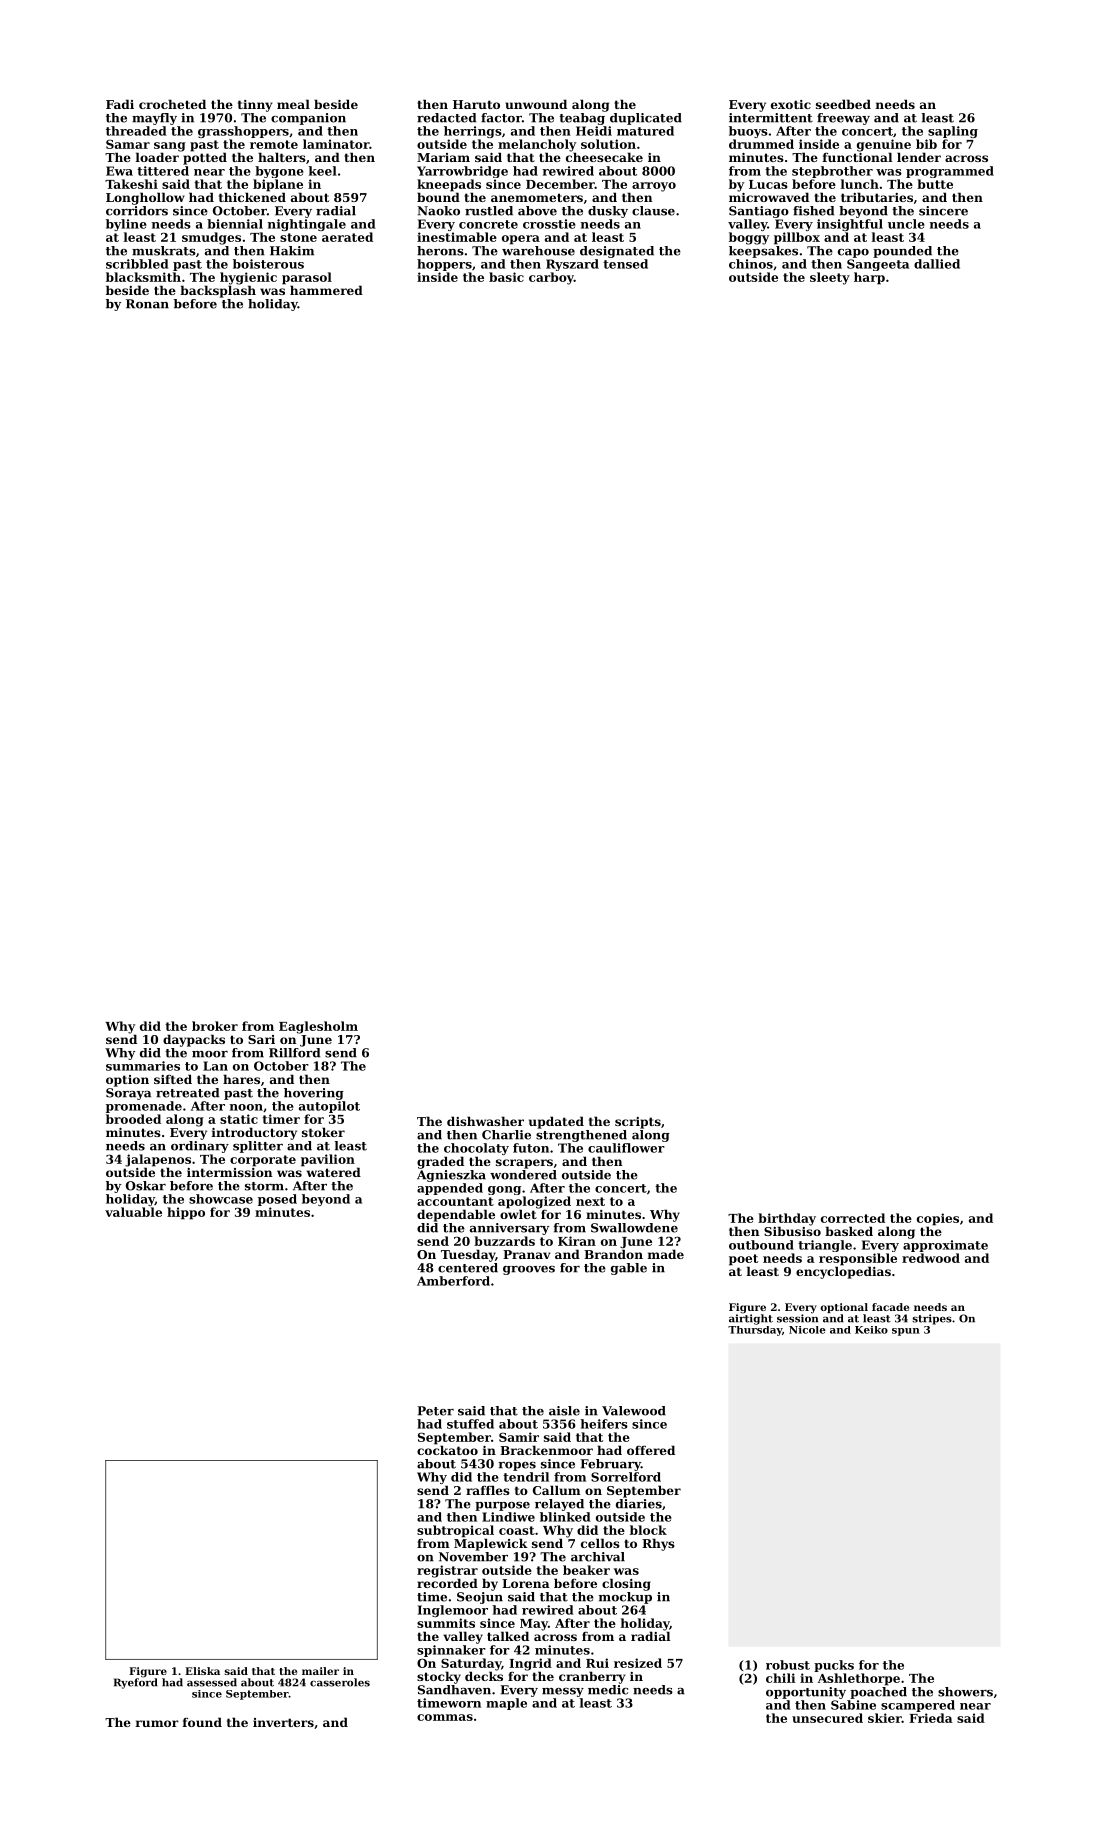 The height and width of the image is (1821, 1106). Describe the element at coordinates (133, 1212) in the image. I see `valuable` at that location.
